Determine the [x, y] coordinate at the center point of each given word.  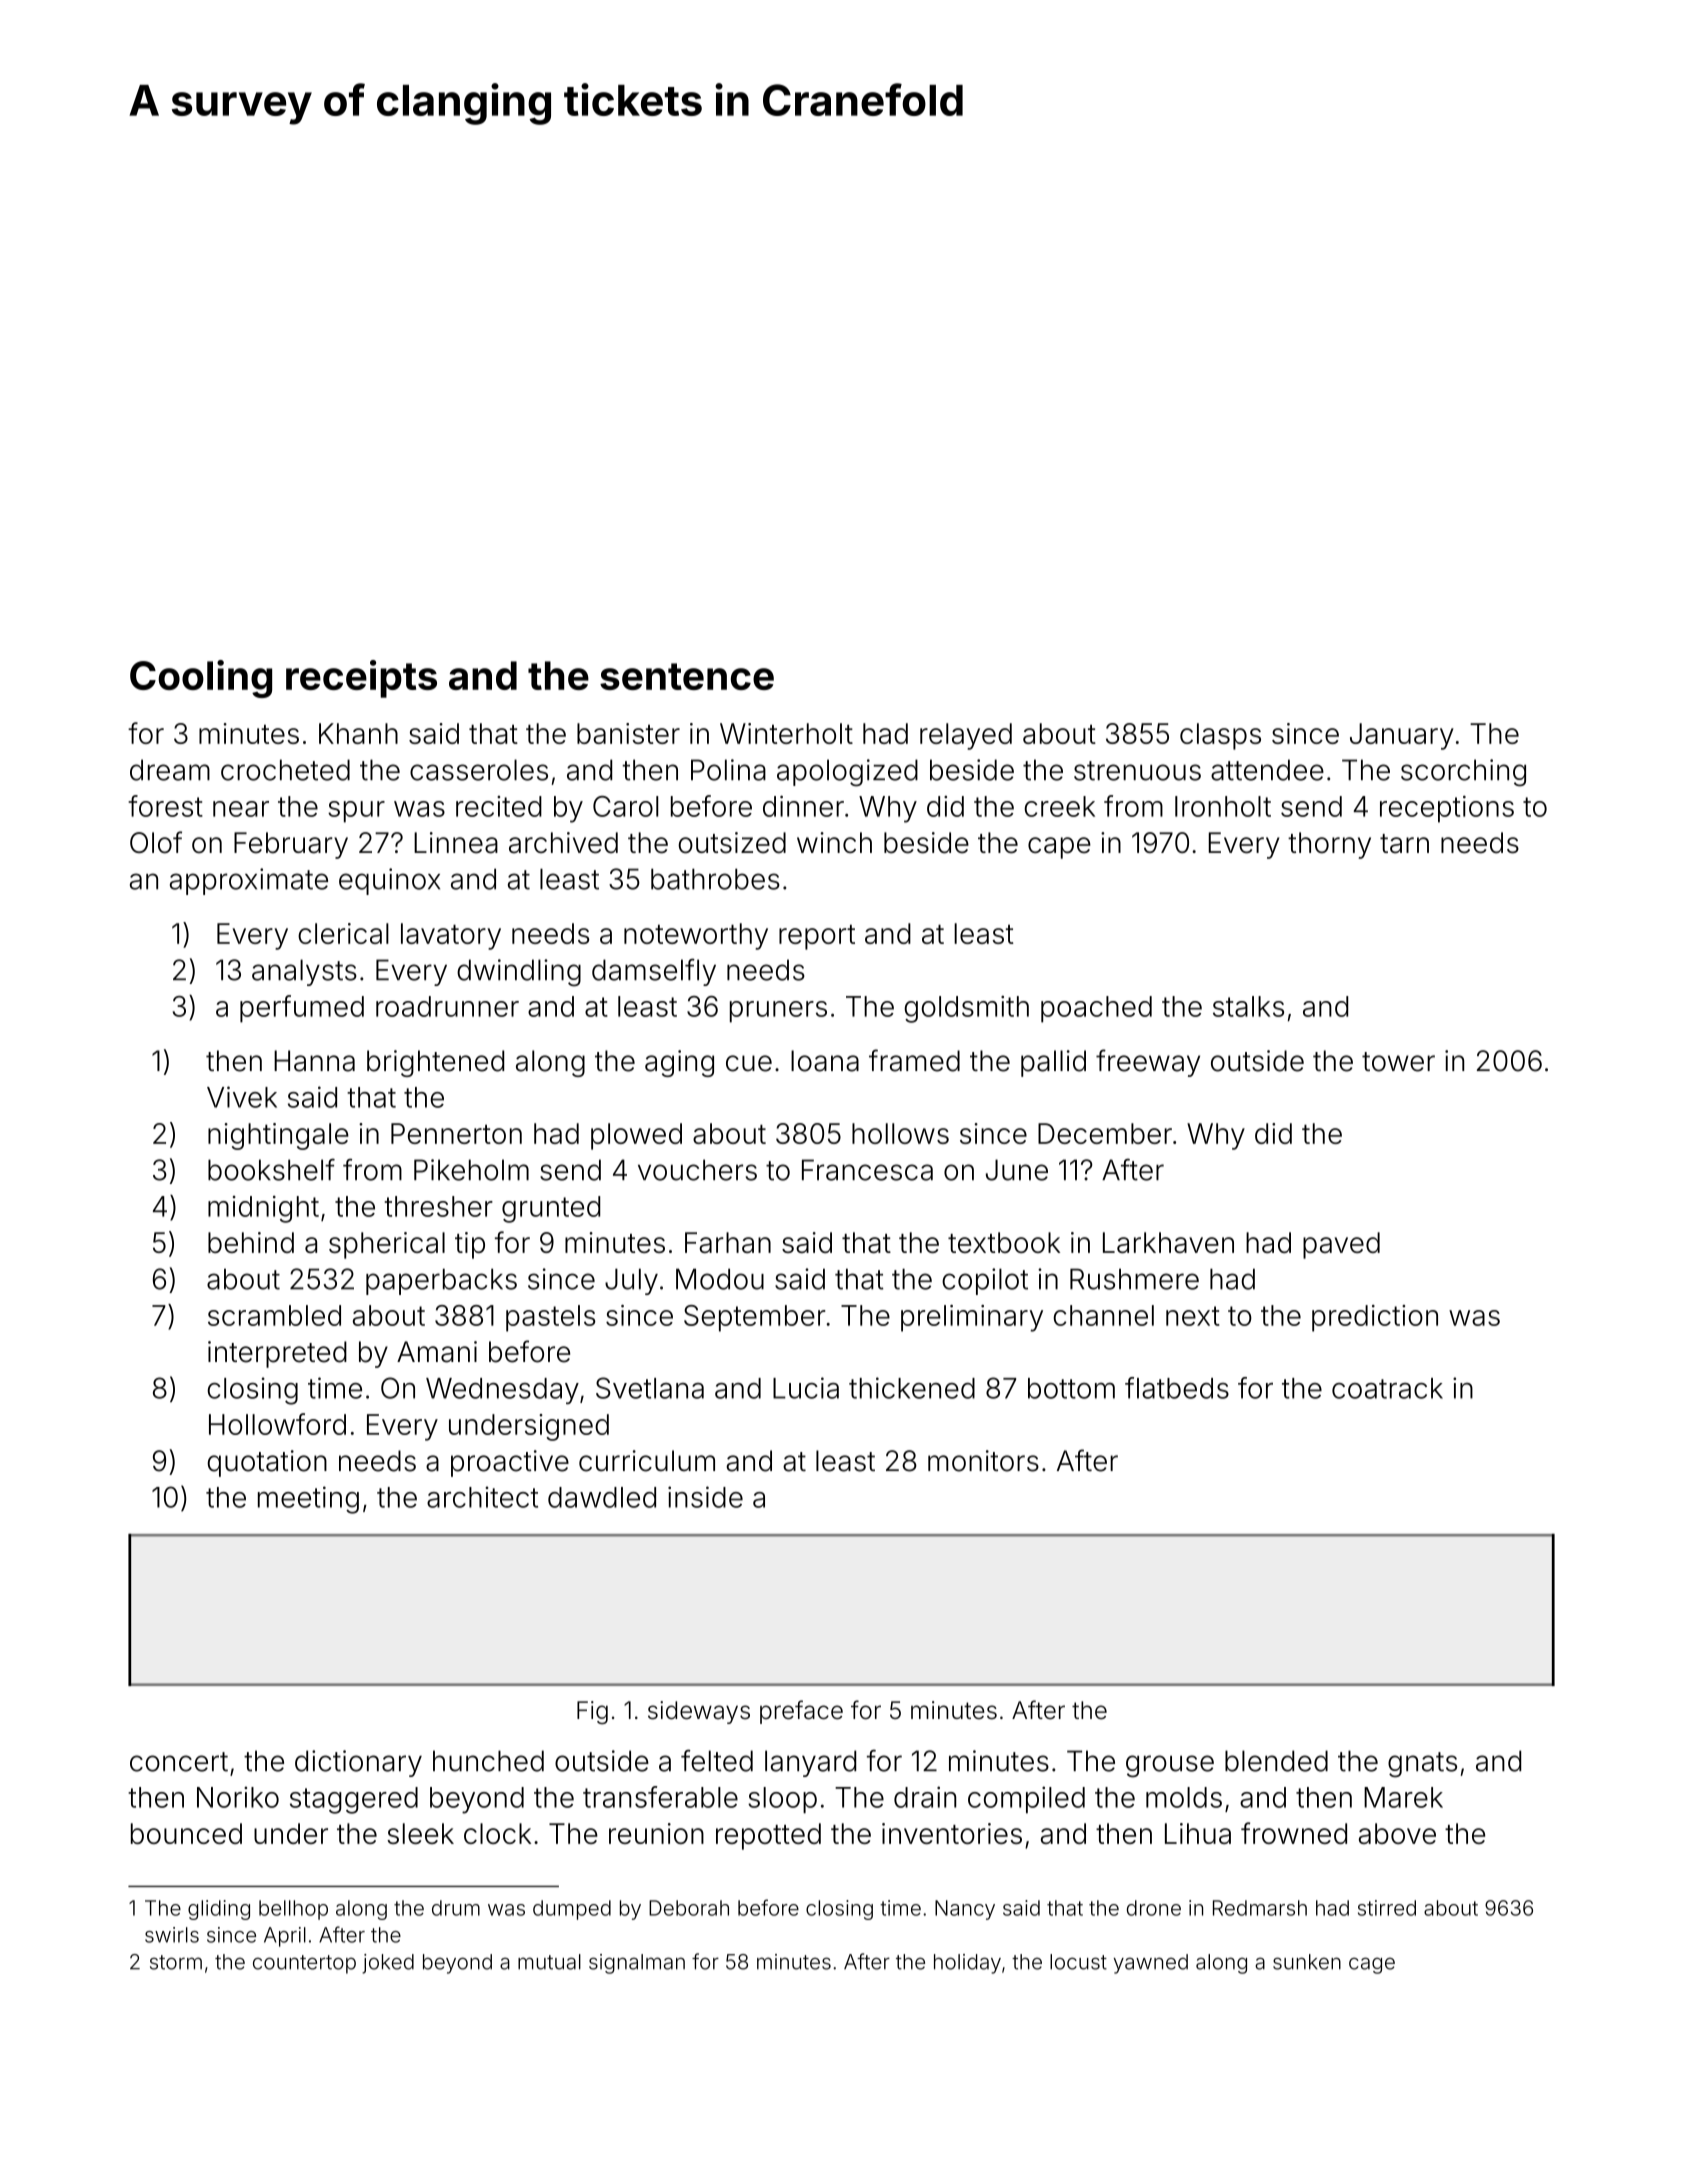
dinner [803, 806]
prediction [1375, 1318]
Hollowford [277, 1424]
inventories [952, 1833]
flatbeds [1177, 1388]
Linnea [456, 843]
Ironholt [1223, 806]
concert [179, 1762]
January [1402, 736]
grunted [551, 1209]
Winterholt [786, 733]
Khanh [358, 733]
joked [388, 1964]
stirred [1387, 1908]
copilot [985, 1281]
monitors [983, 1461]
